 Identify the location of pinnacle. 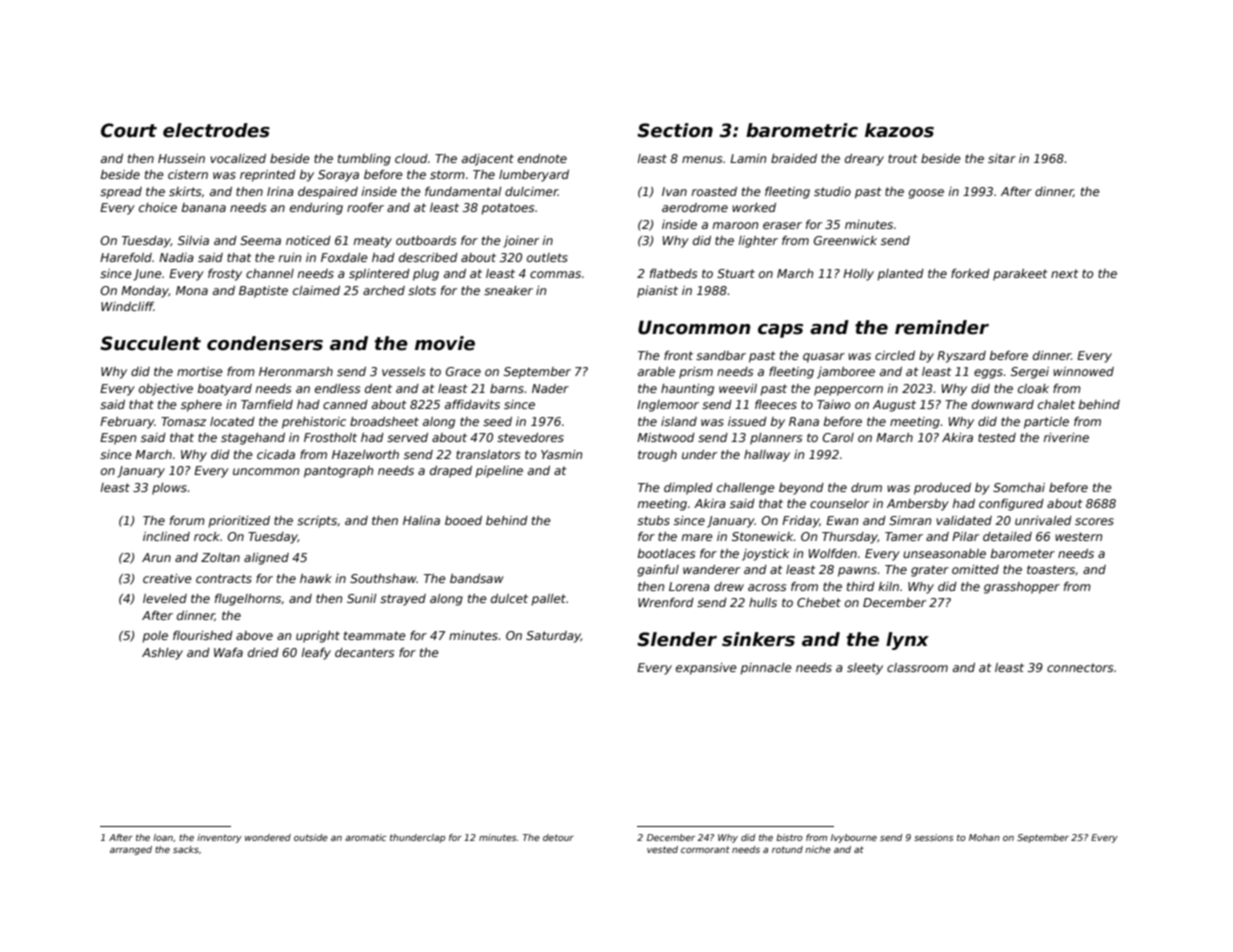
(766, 669).
